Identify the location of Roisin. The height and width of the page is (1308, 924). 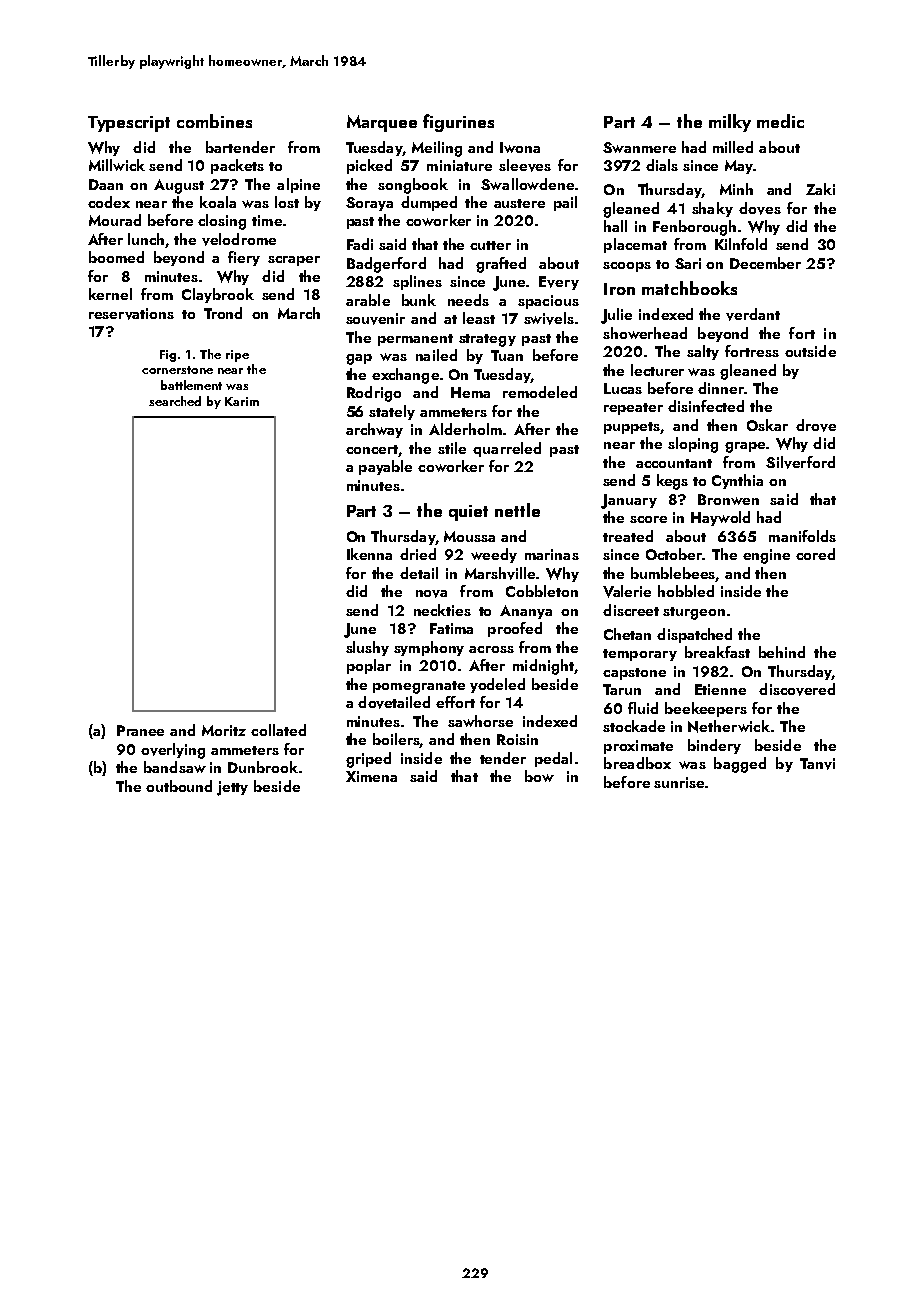
(517, 739).
